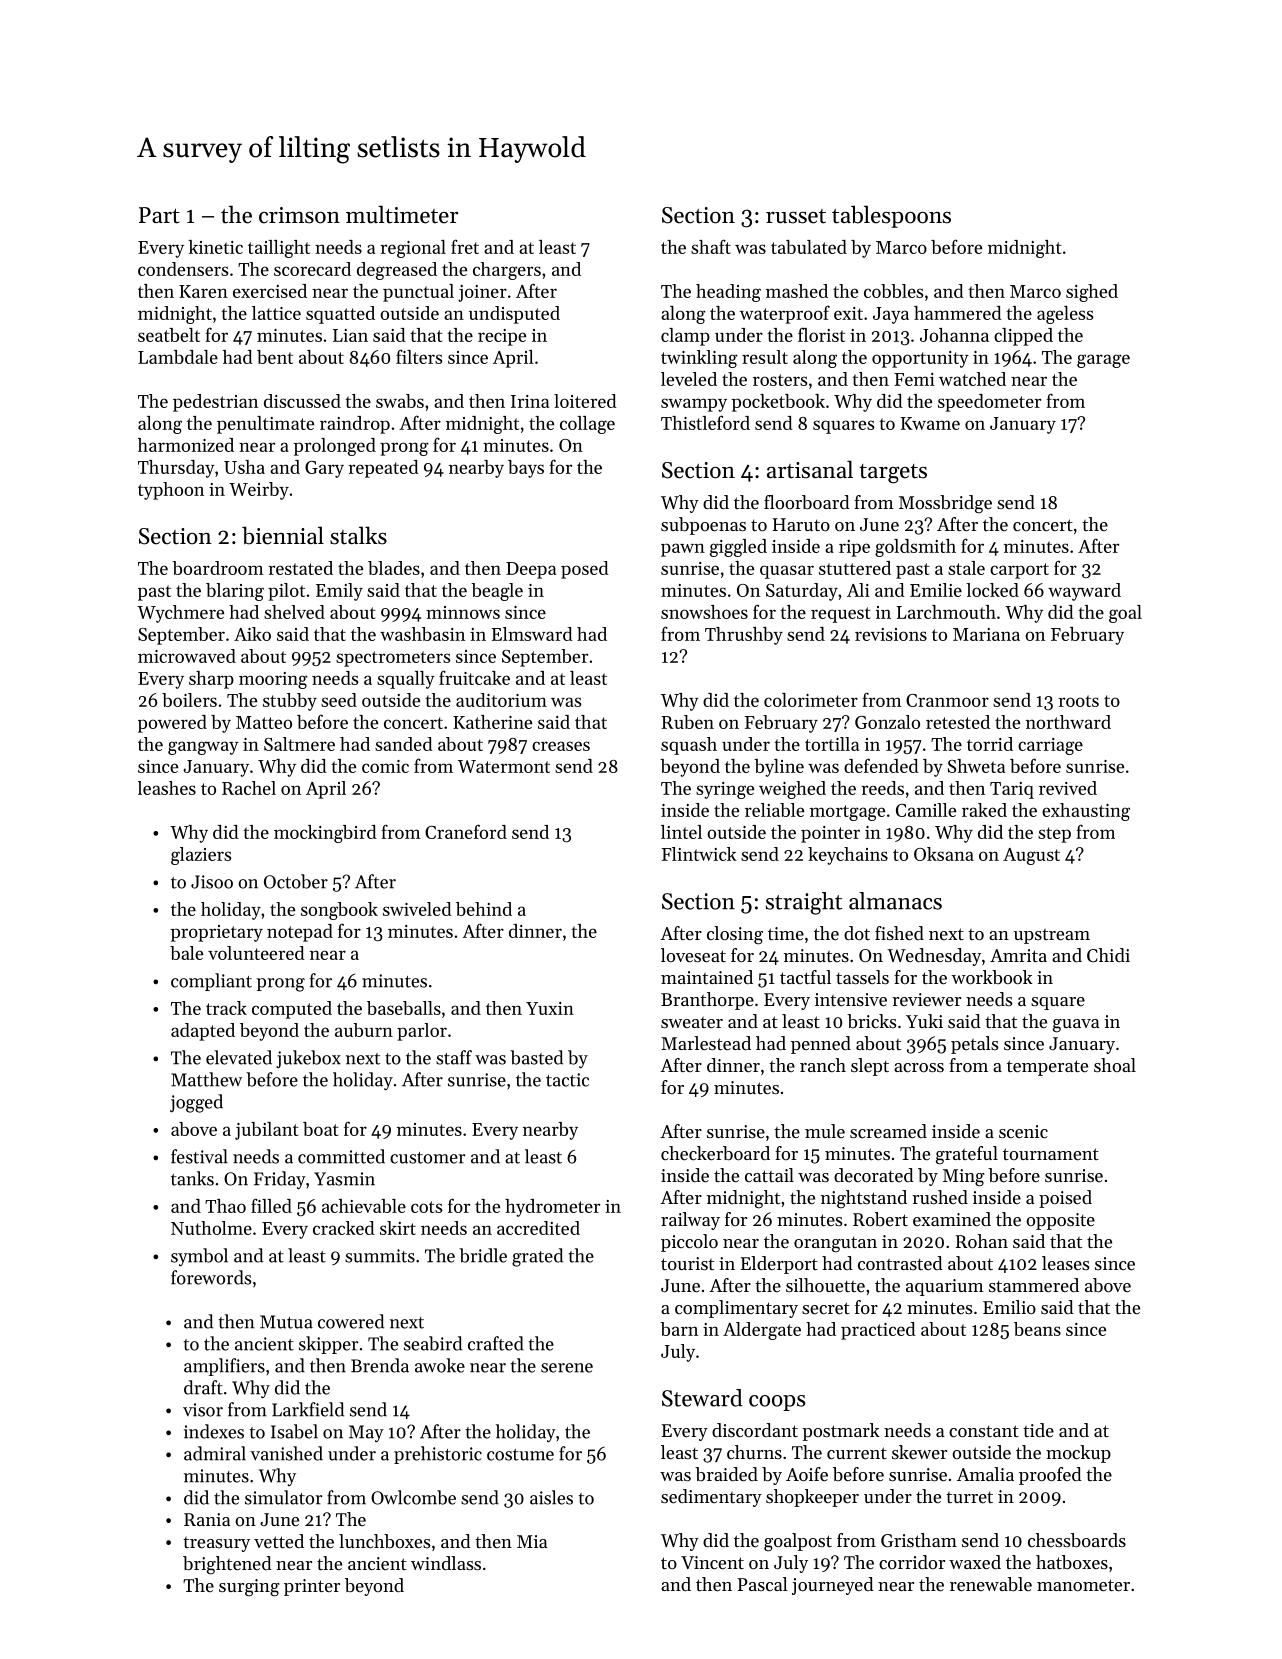 This screenshot has width=1282, height=1659. Describe the element at coordinates (1038, 1430) in the screenshot. I see `tide` at that location.
